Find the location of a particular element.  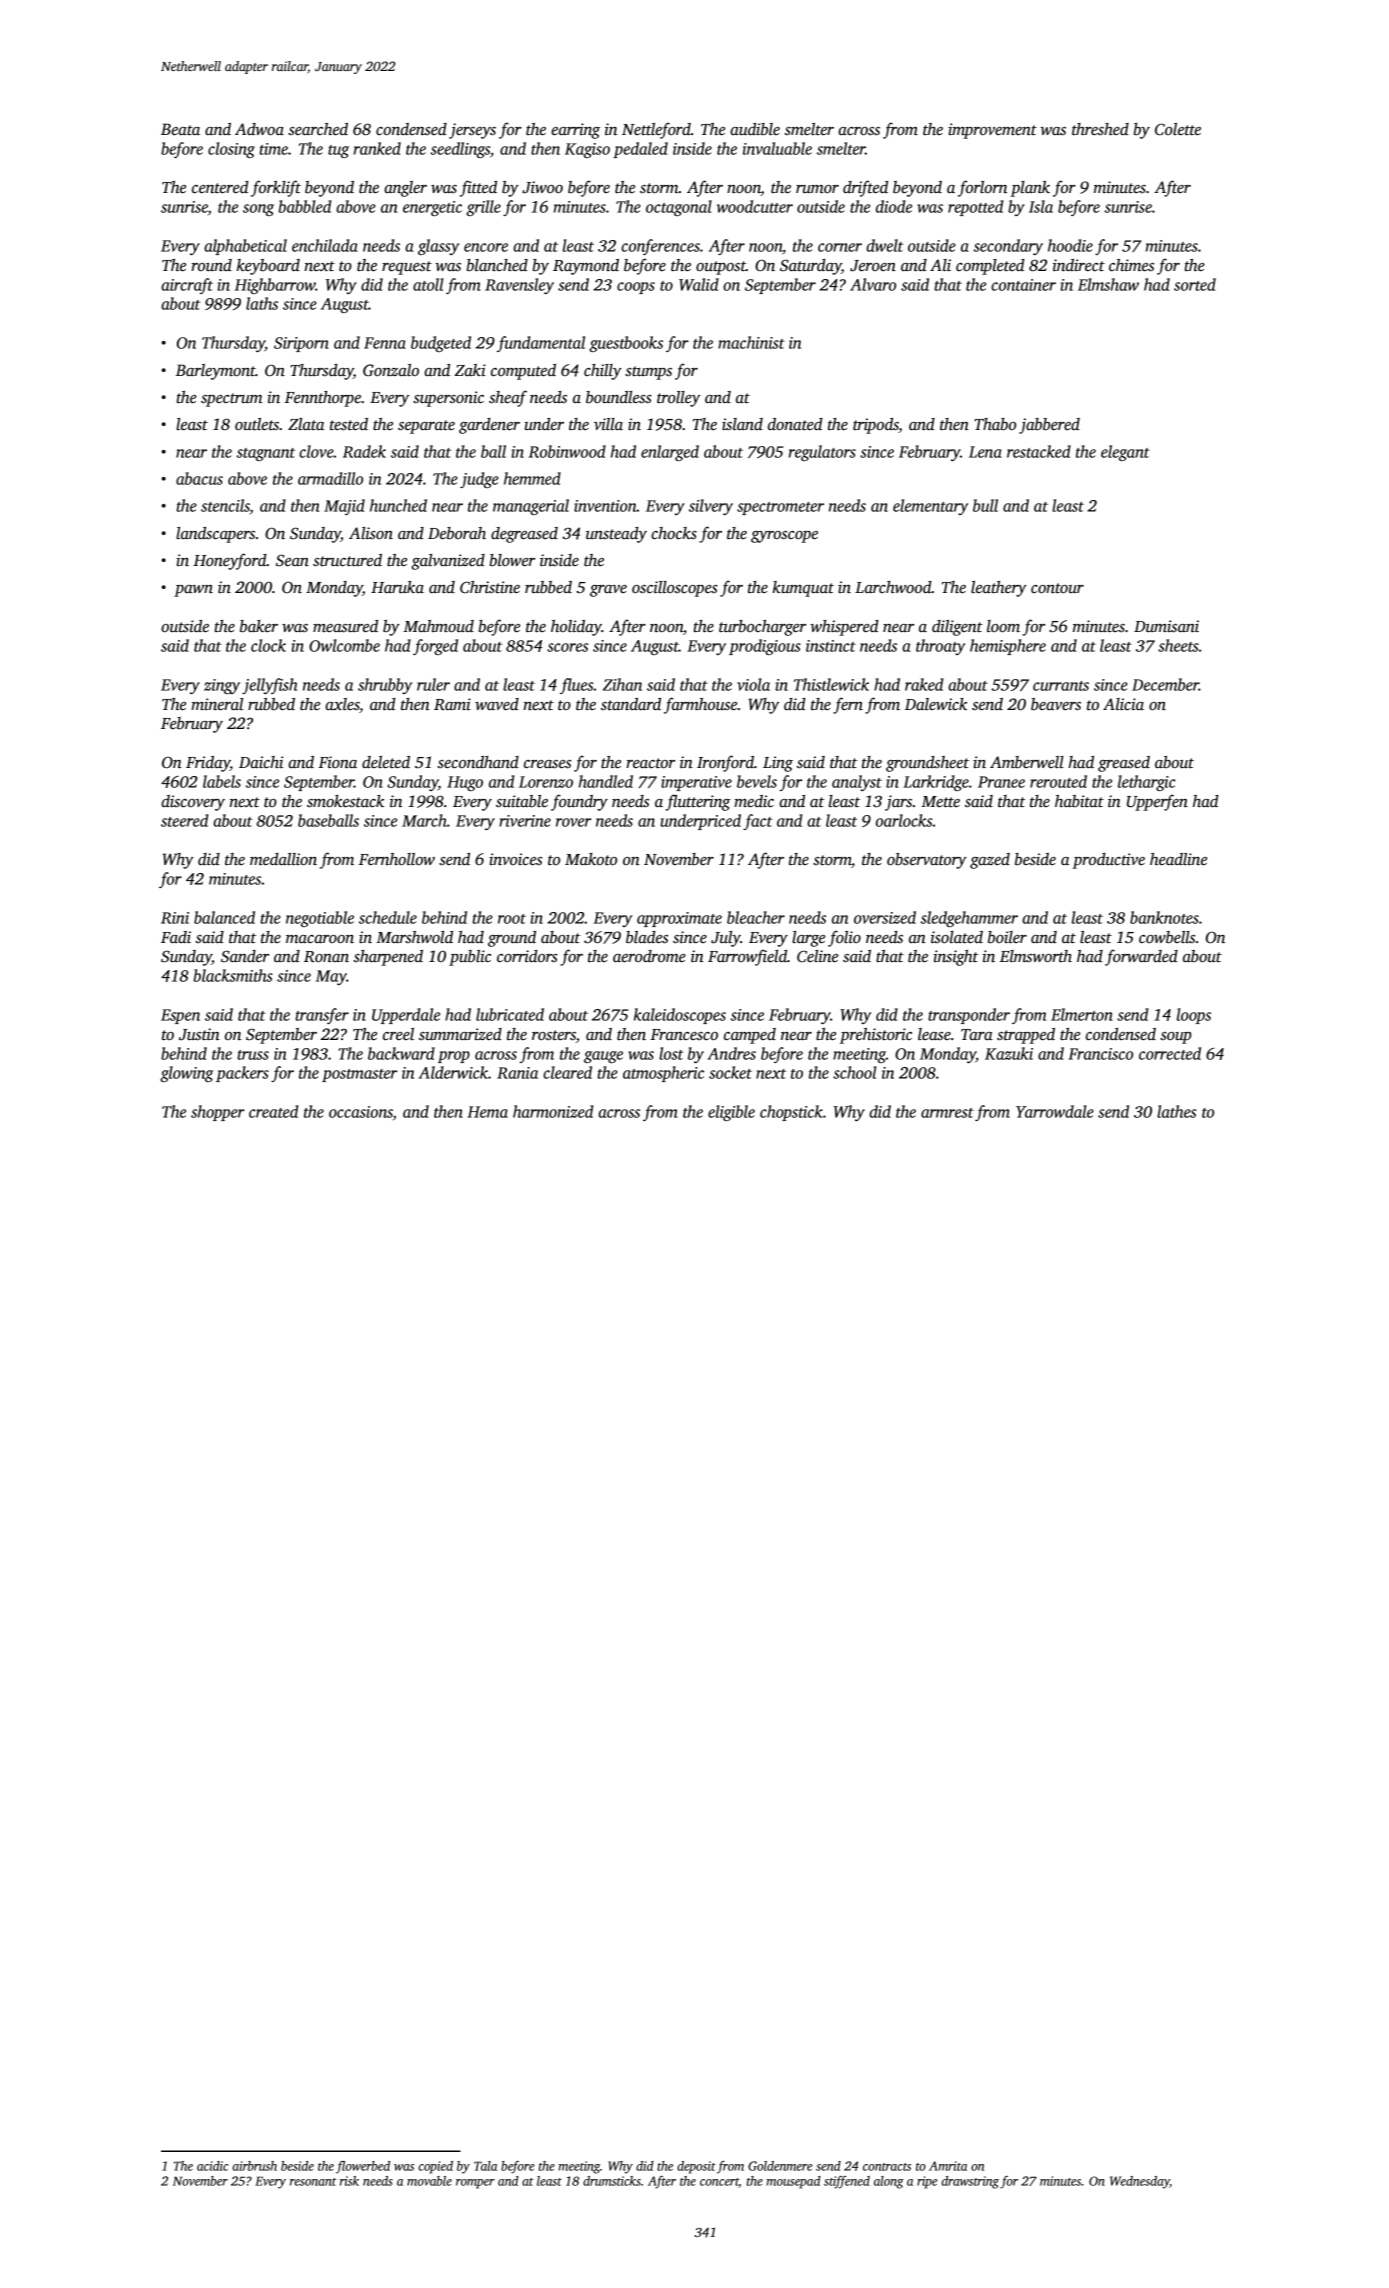

acidic is located at coordinates (212, 2166).
